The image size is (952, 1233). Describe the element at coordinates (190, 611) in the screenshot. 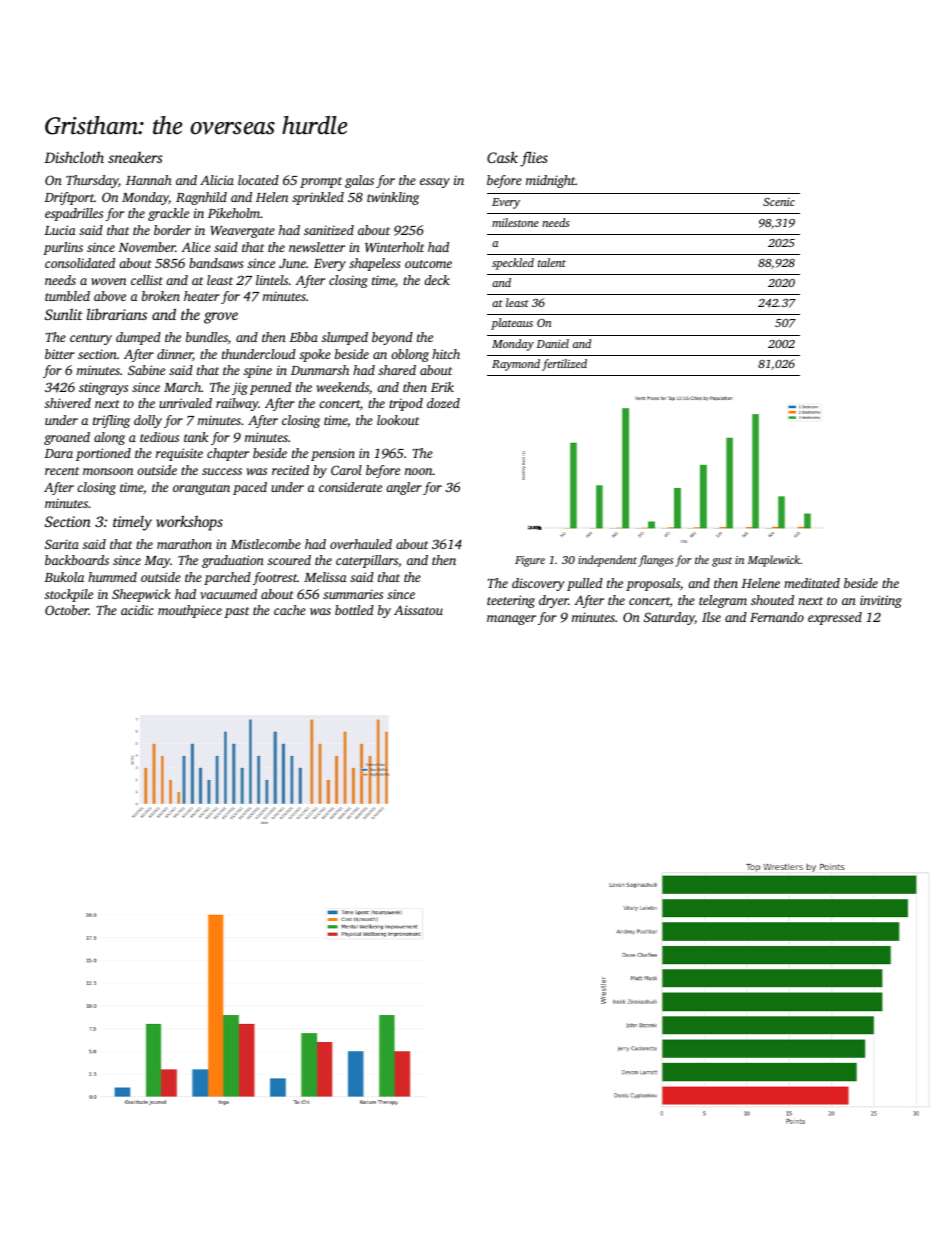

I see `mouthpiece` at that location.
